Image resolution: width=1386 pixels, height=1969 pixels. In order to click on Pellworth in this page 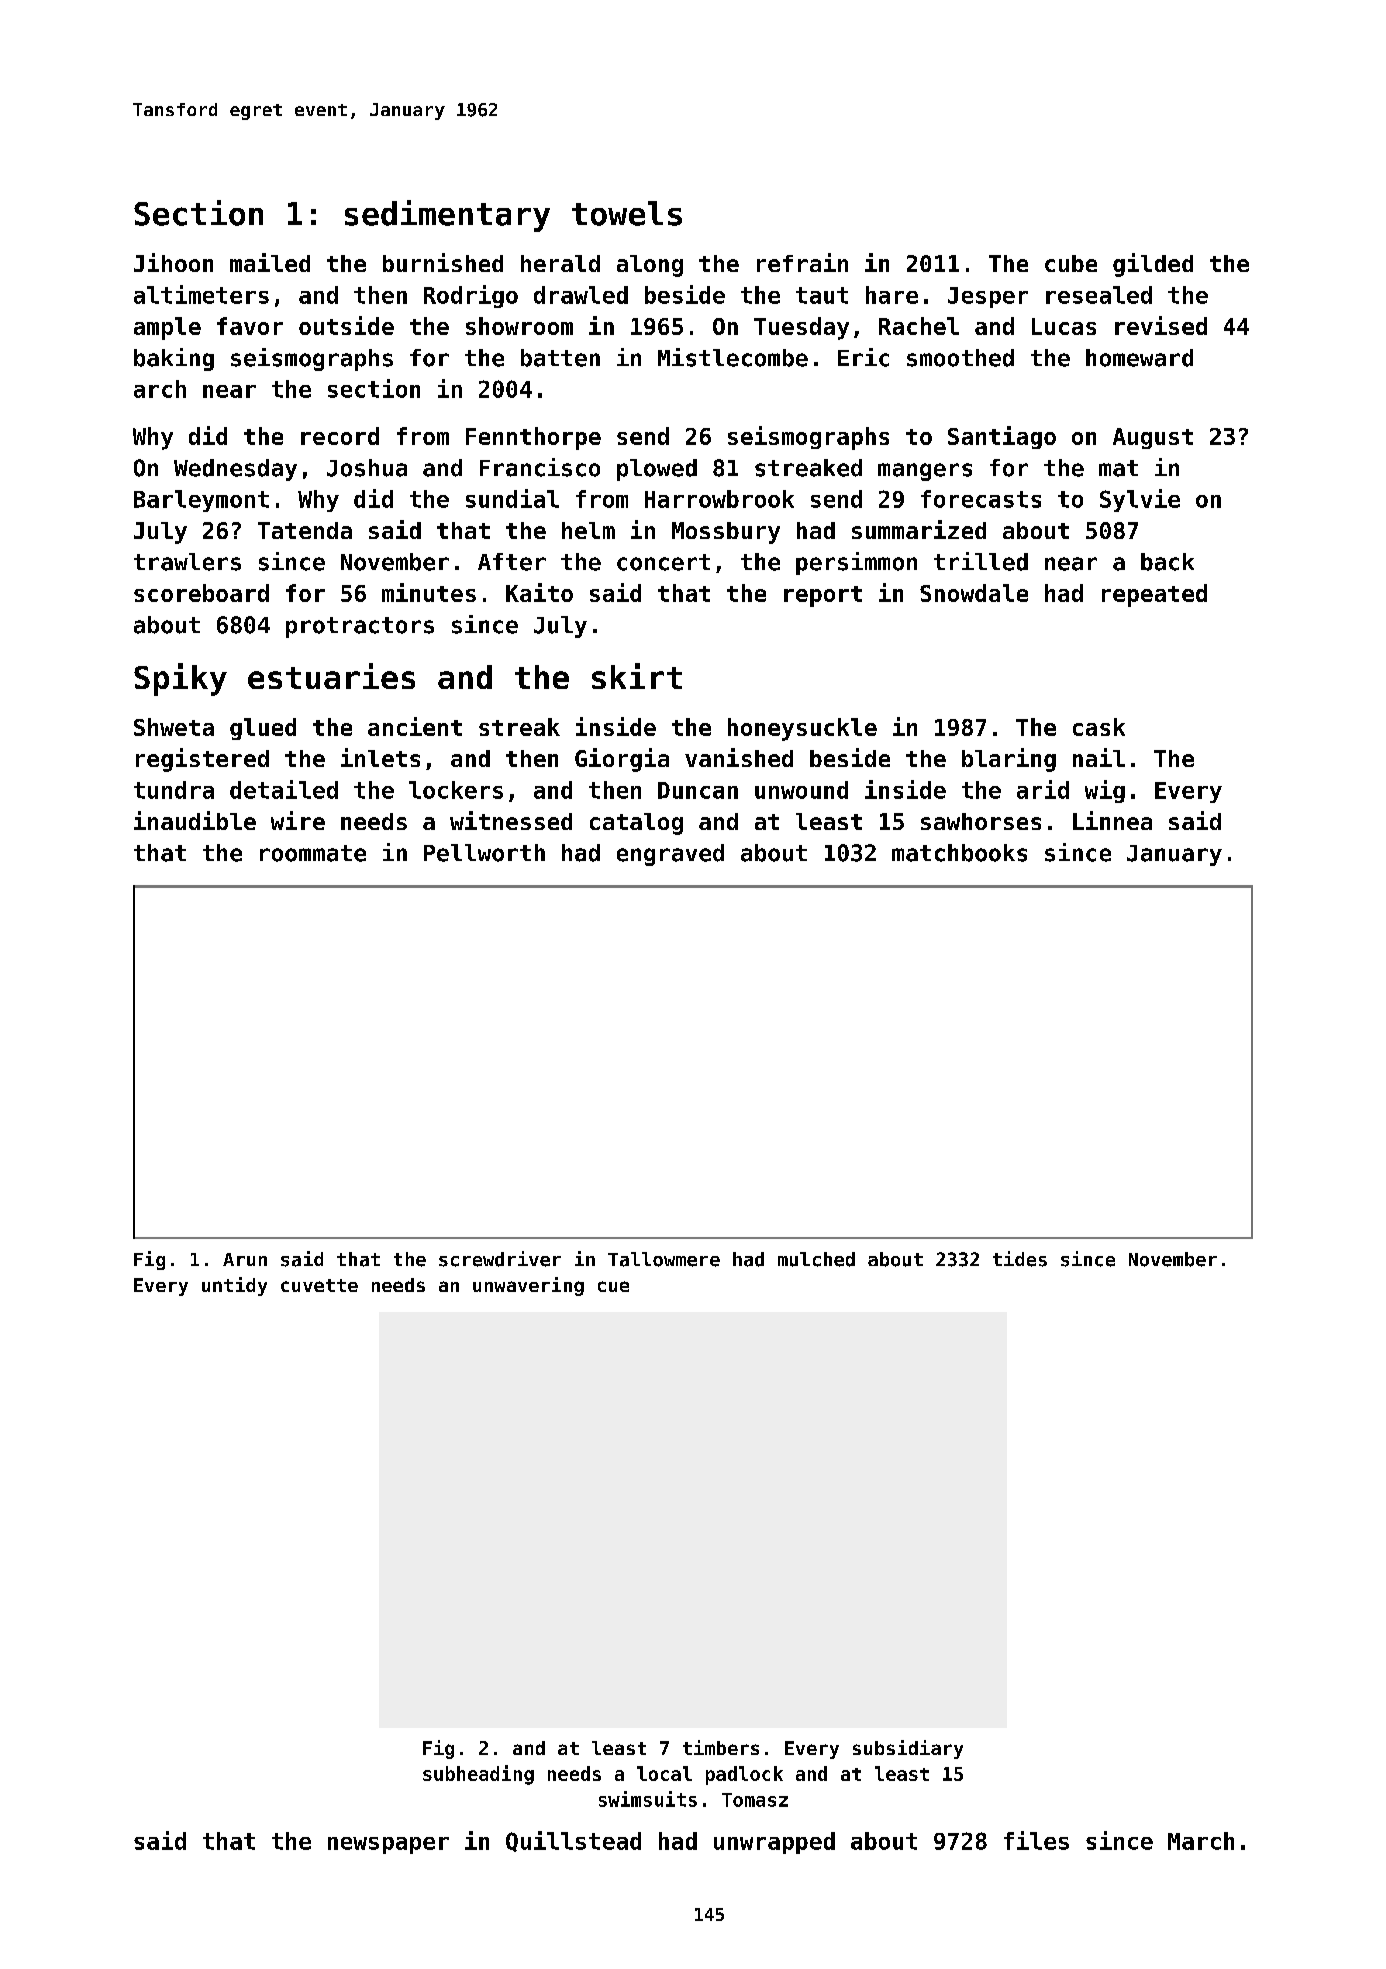, I will do `click(484, 853)`.
